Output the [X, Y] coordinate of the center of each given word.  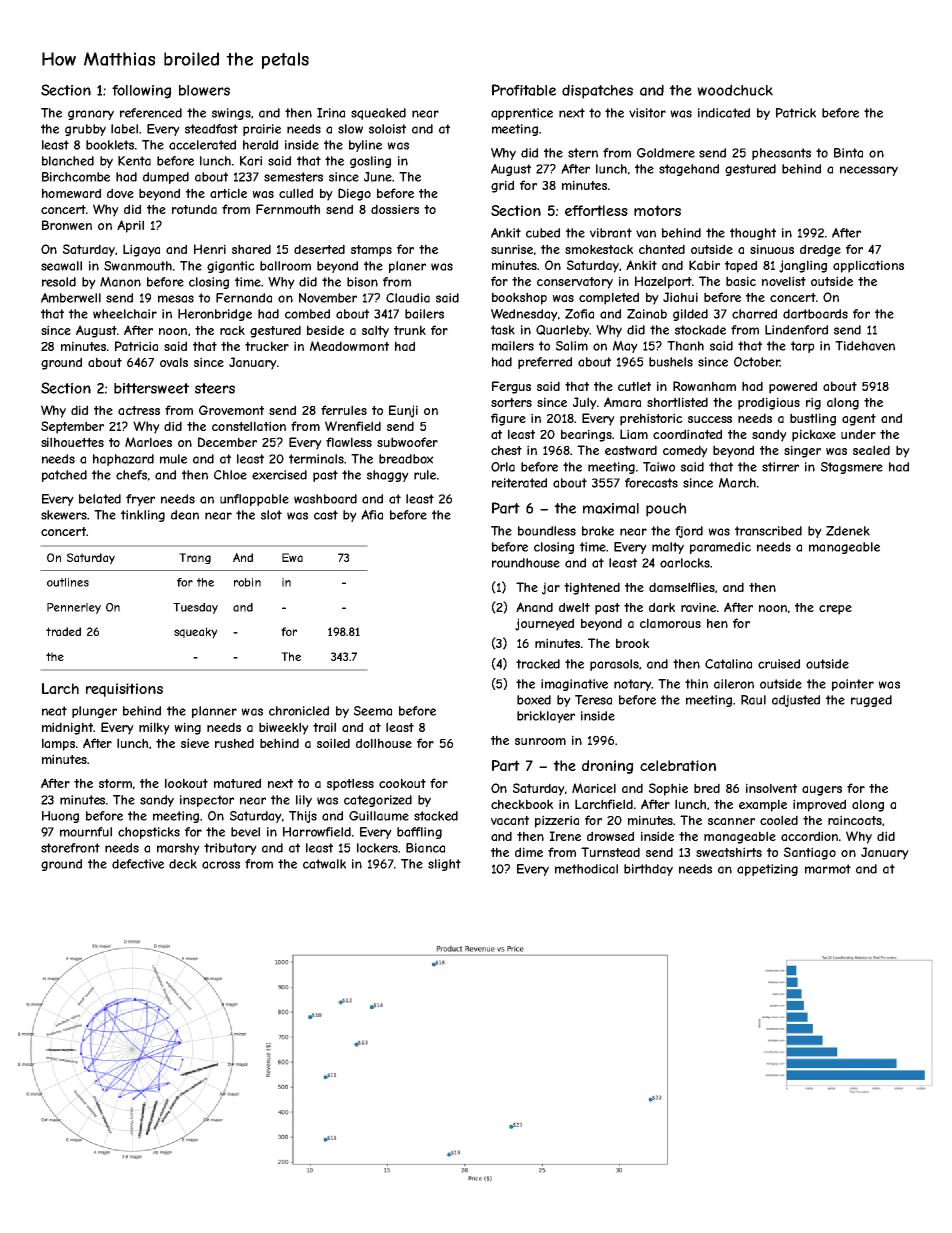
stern [583, 153]
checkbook [522, 804]
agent [859, 420]
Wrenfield [353, 426]
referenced [151, 113]
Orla [503, 467]
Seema [373, 711]
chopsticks [149, 833]
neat [54, 711]
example [763, 805]
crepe [835, 610]
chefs [131, 475]
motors [657, 210]
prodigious [769, 403]
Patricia [136, 346]
